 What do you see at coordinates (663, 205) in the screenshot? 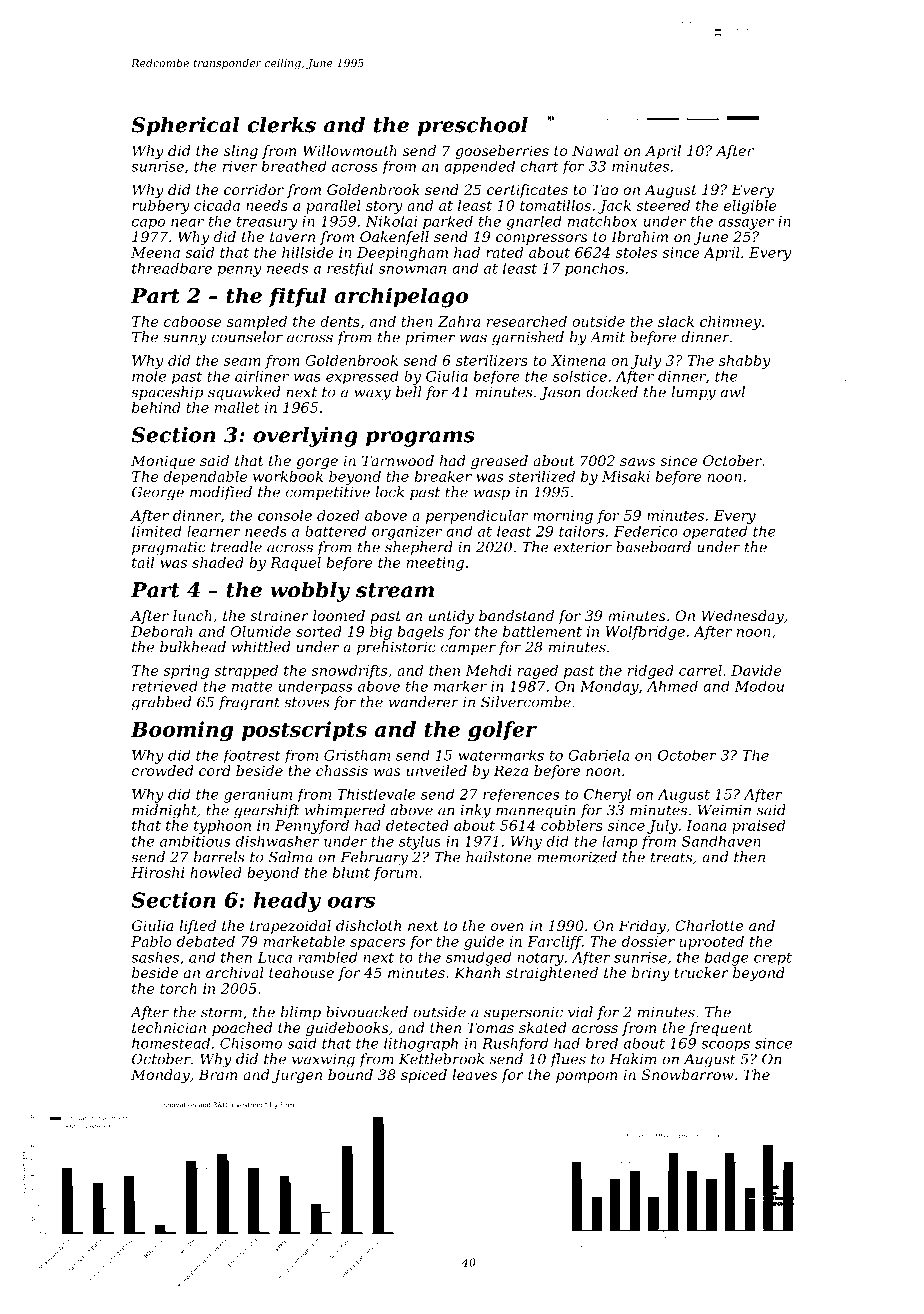
I see `steered` at bounding box center [663, 205].
